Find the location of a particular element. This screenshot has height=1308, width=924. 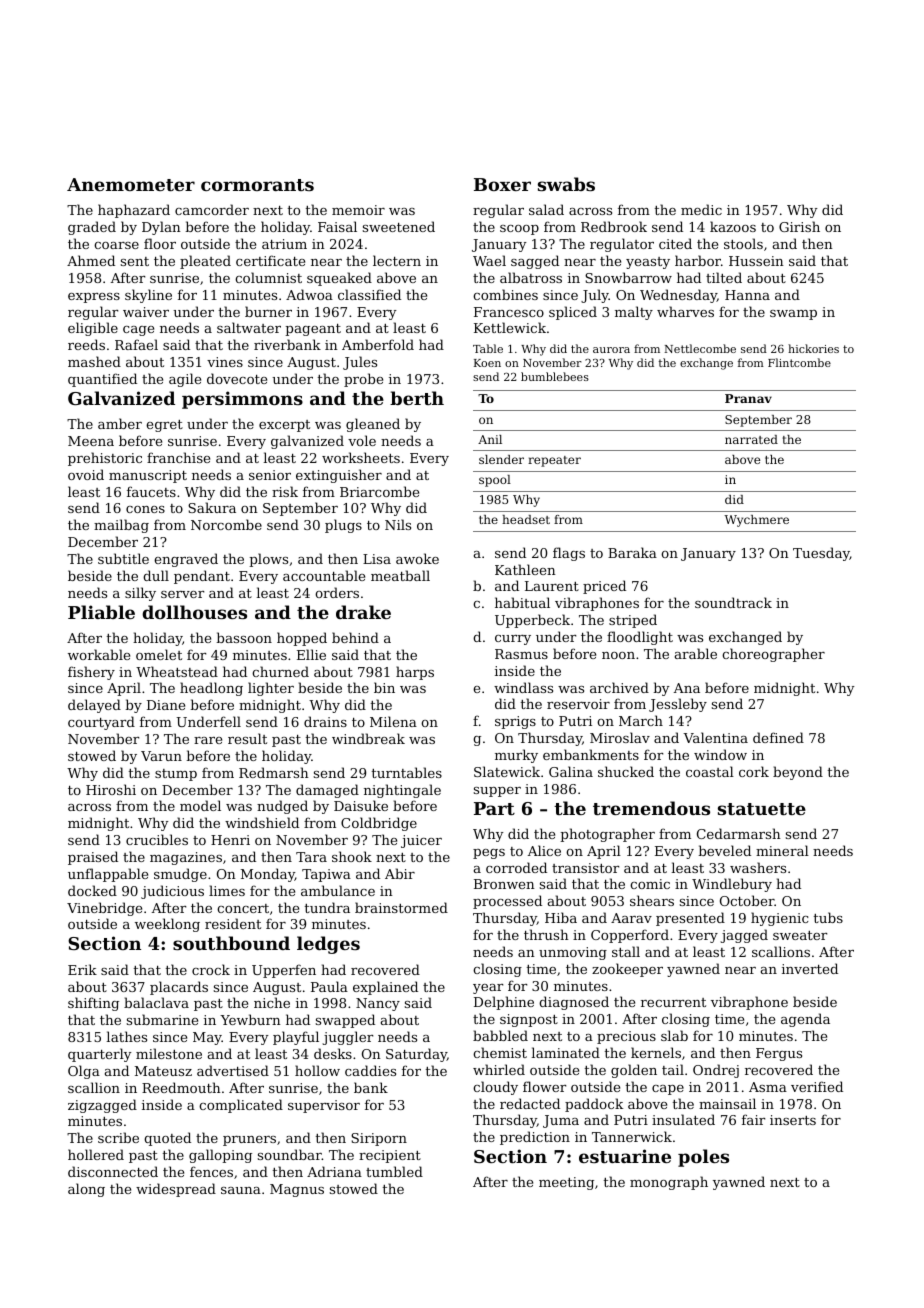

floodlight is located at coordinates (640, 638).
